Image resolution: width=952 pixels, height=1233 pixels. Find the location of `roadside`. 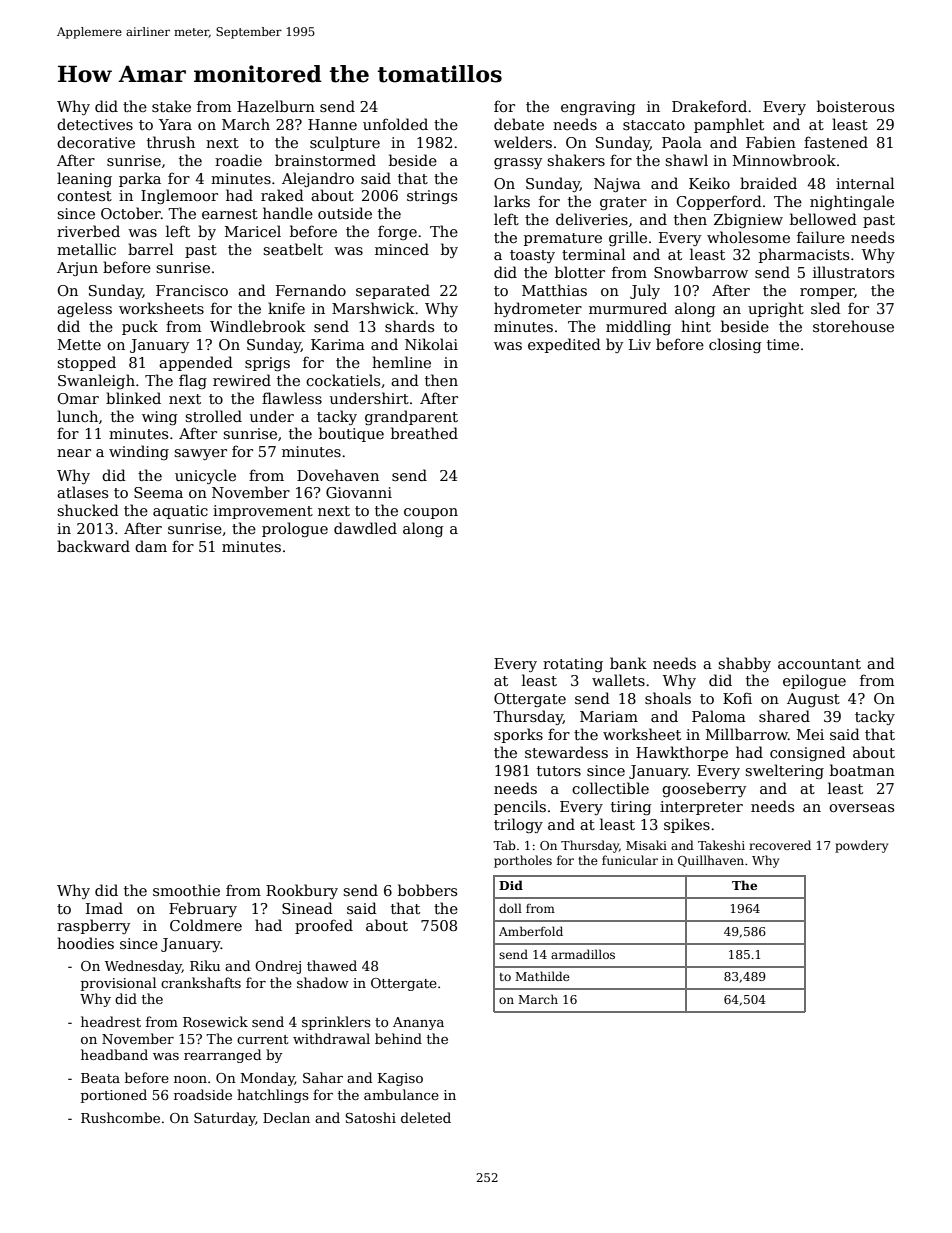

roadside is located at coordinates (203, 1094).
